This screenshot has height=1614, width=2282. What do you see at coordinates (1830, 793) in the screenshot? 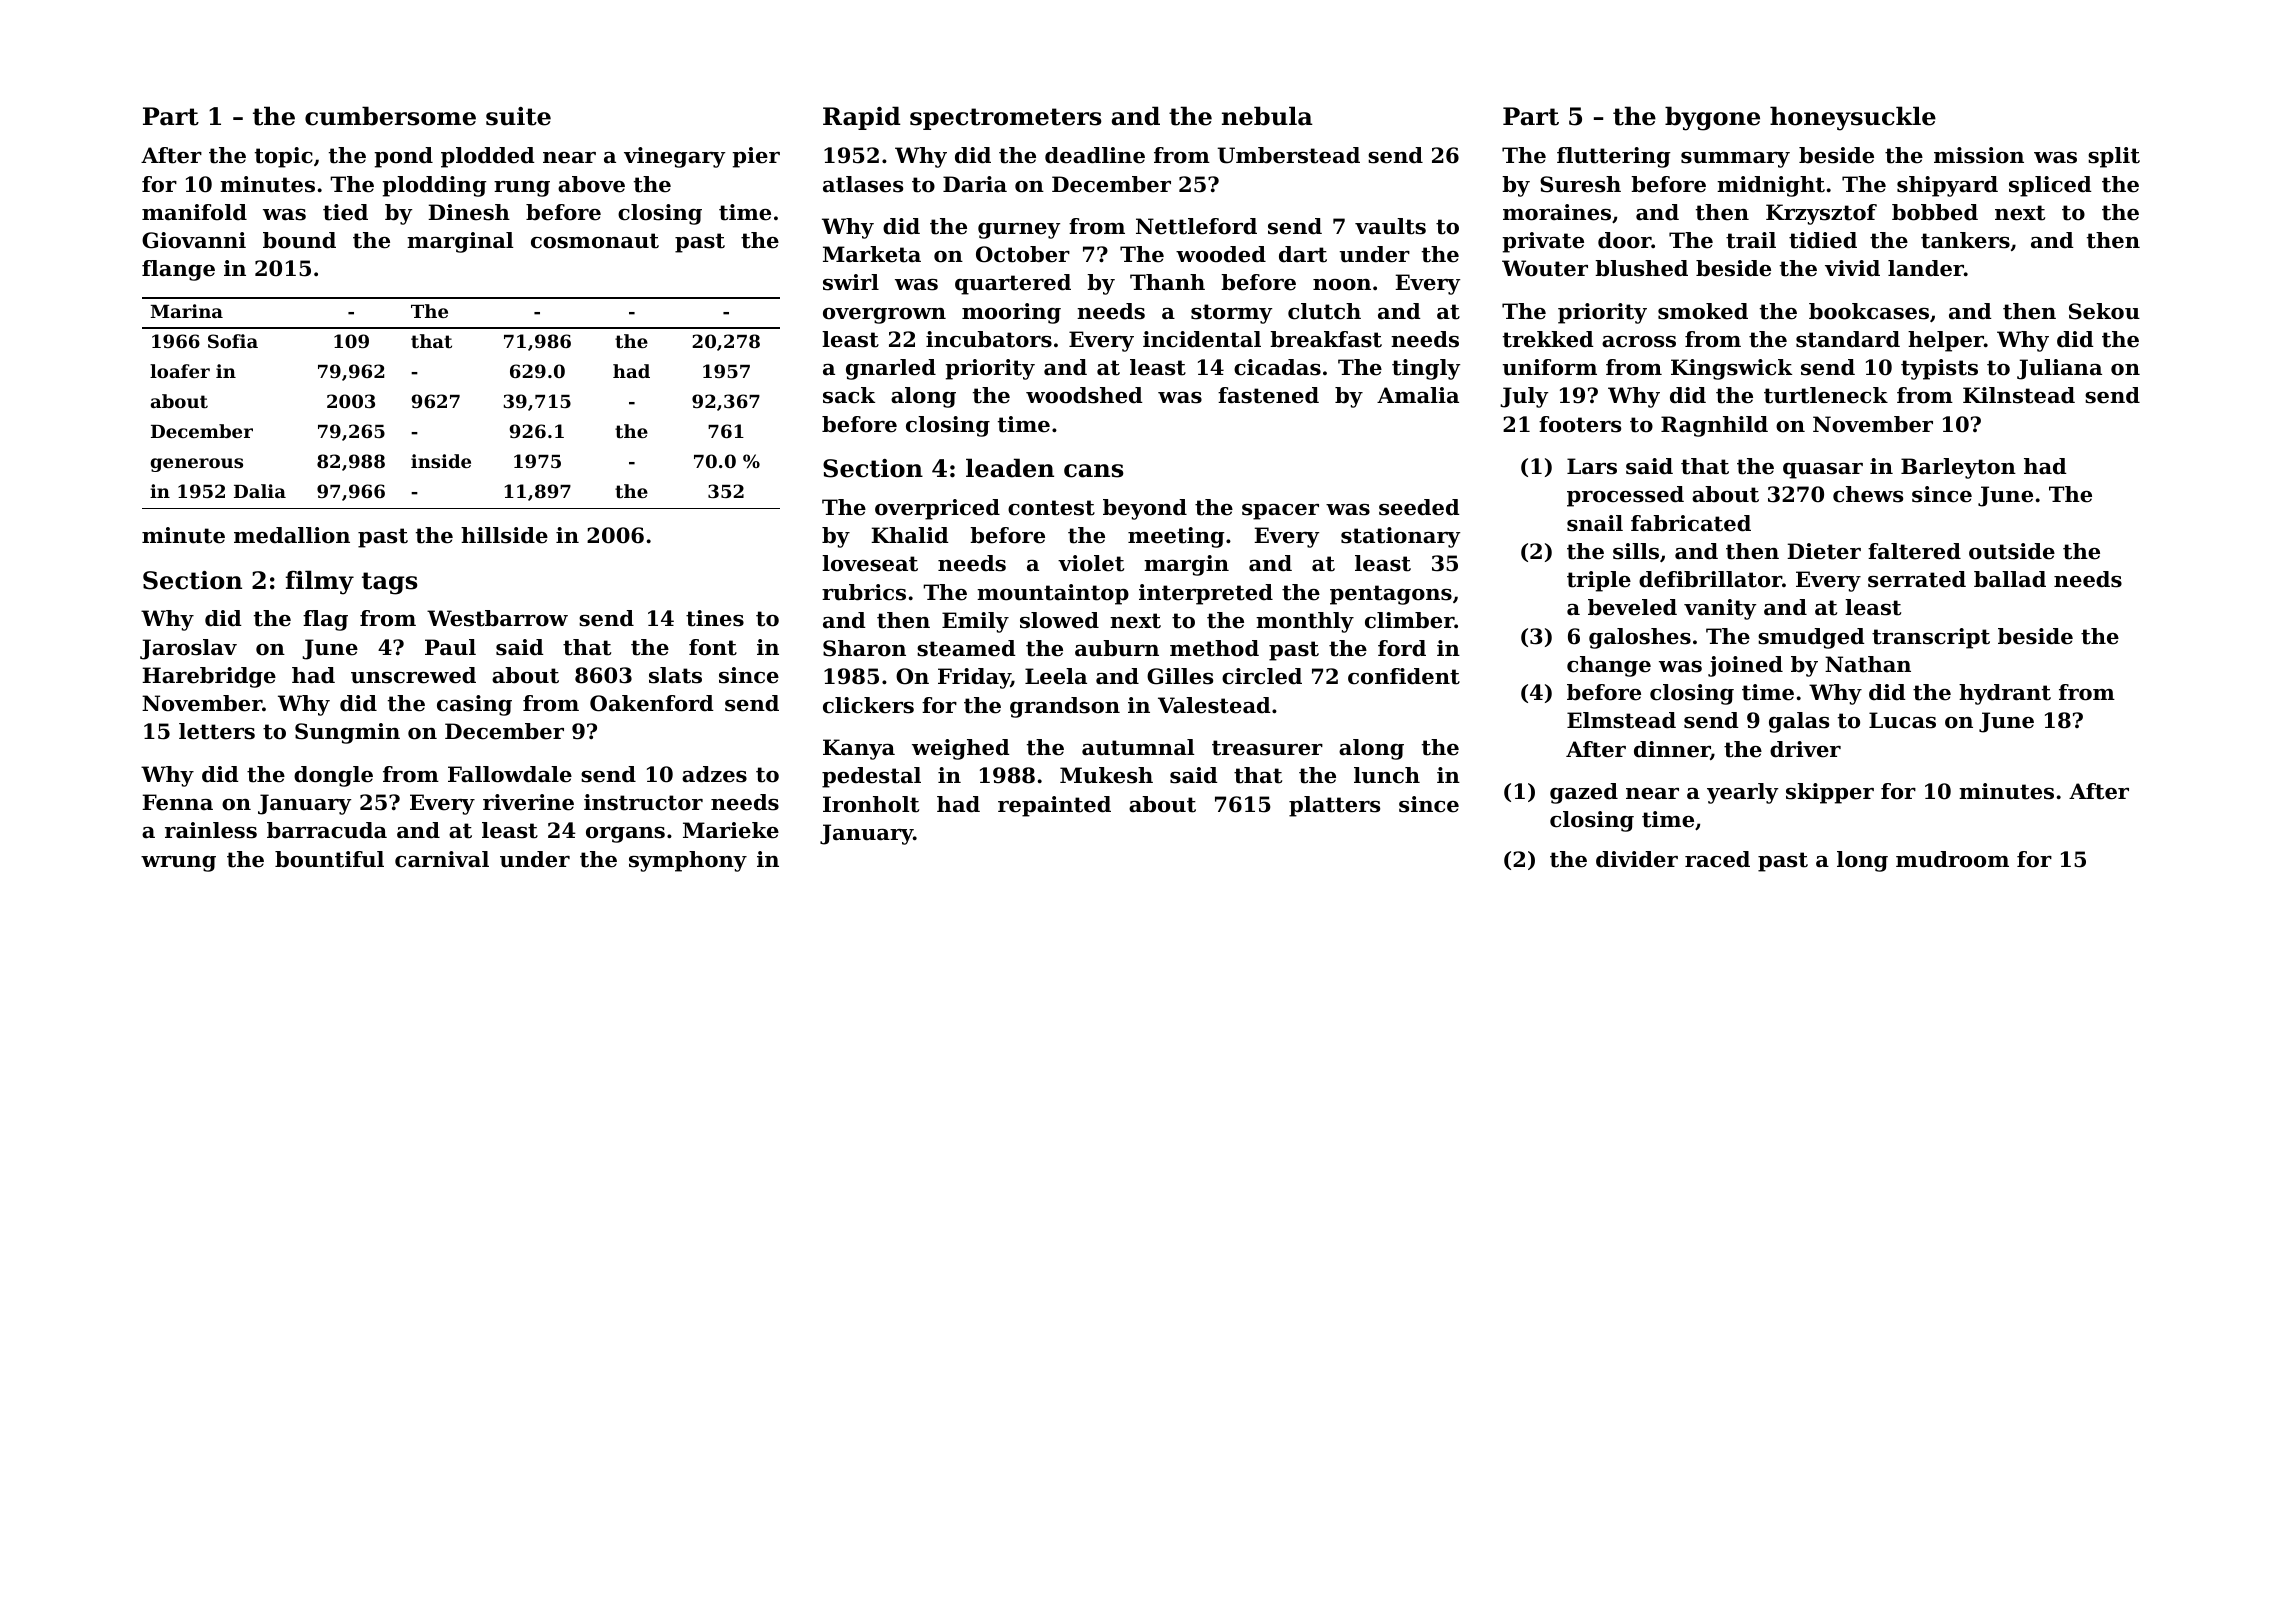
I see `skipper` at bounding box center [1830, 793].
